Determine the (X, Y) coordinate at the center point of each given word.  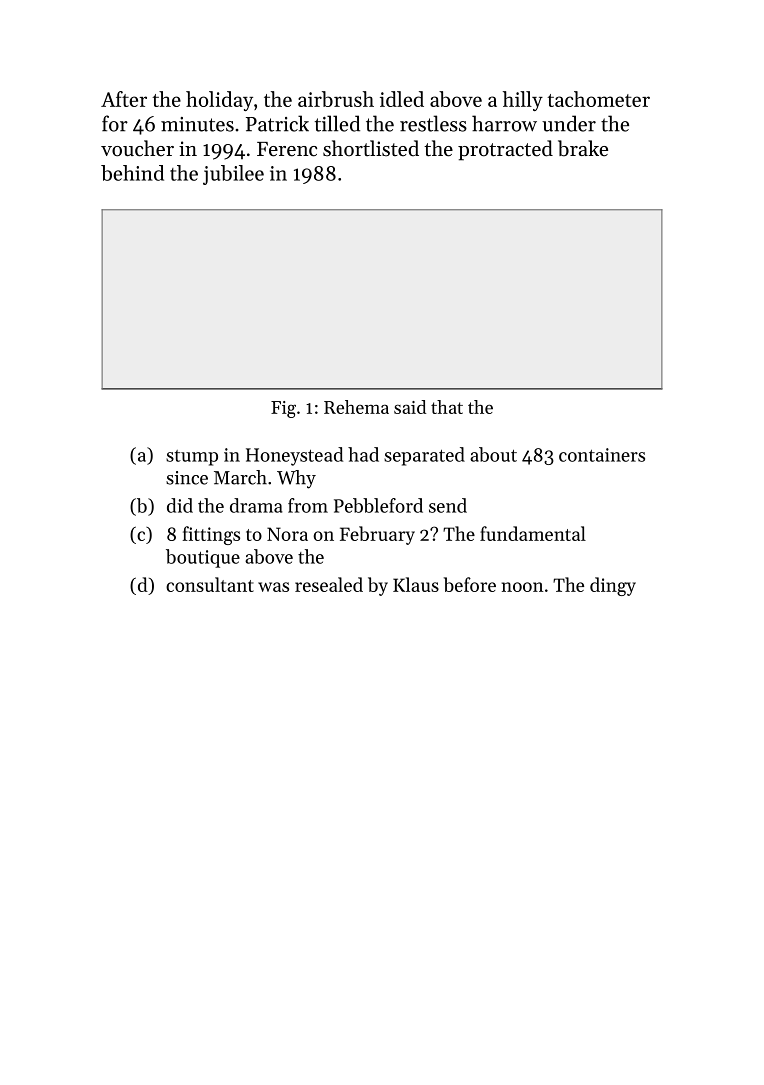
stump (192, 458)
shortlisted (371, 148)
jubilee (233, 175)
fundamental (533, 533)
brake (583, 148)
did (180, 505)
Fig (283, 409)
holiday (219, 101)
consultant (210, 584)
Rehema (356, 407)
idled (402, 99)
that (447, 407)
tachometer (598, 99)
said (410, 407)
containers (602, 455)
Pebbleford (378, 505)
